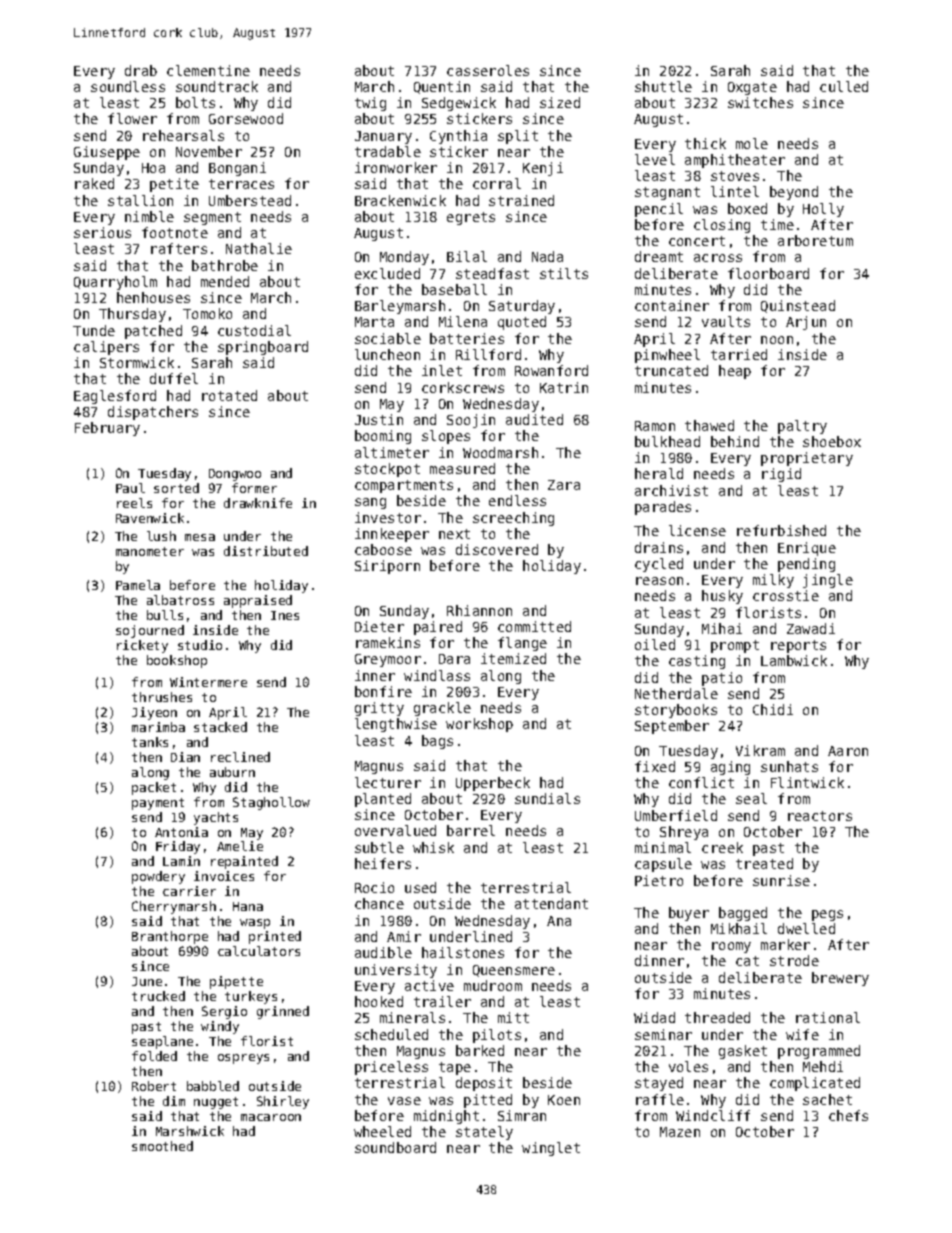  I want to click on truncated, so click(671, 370).
